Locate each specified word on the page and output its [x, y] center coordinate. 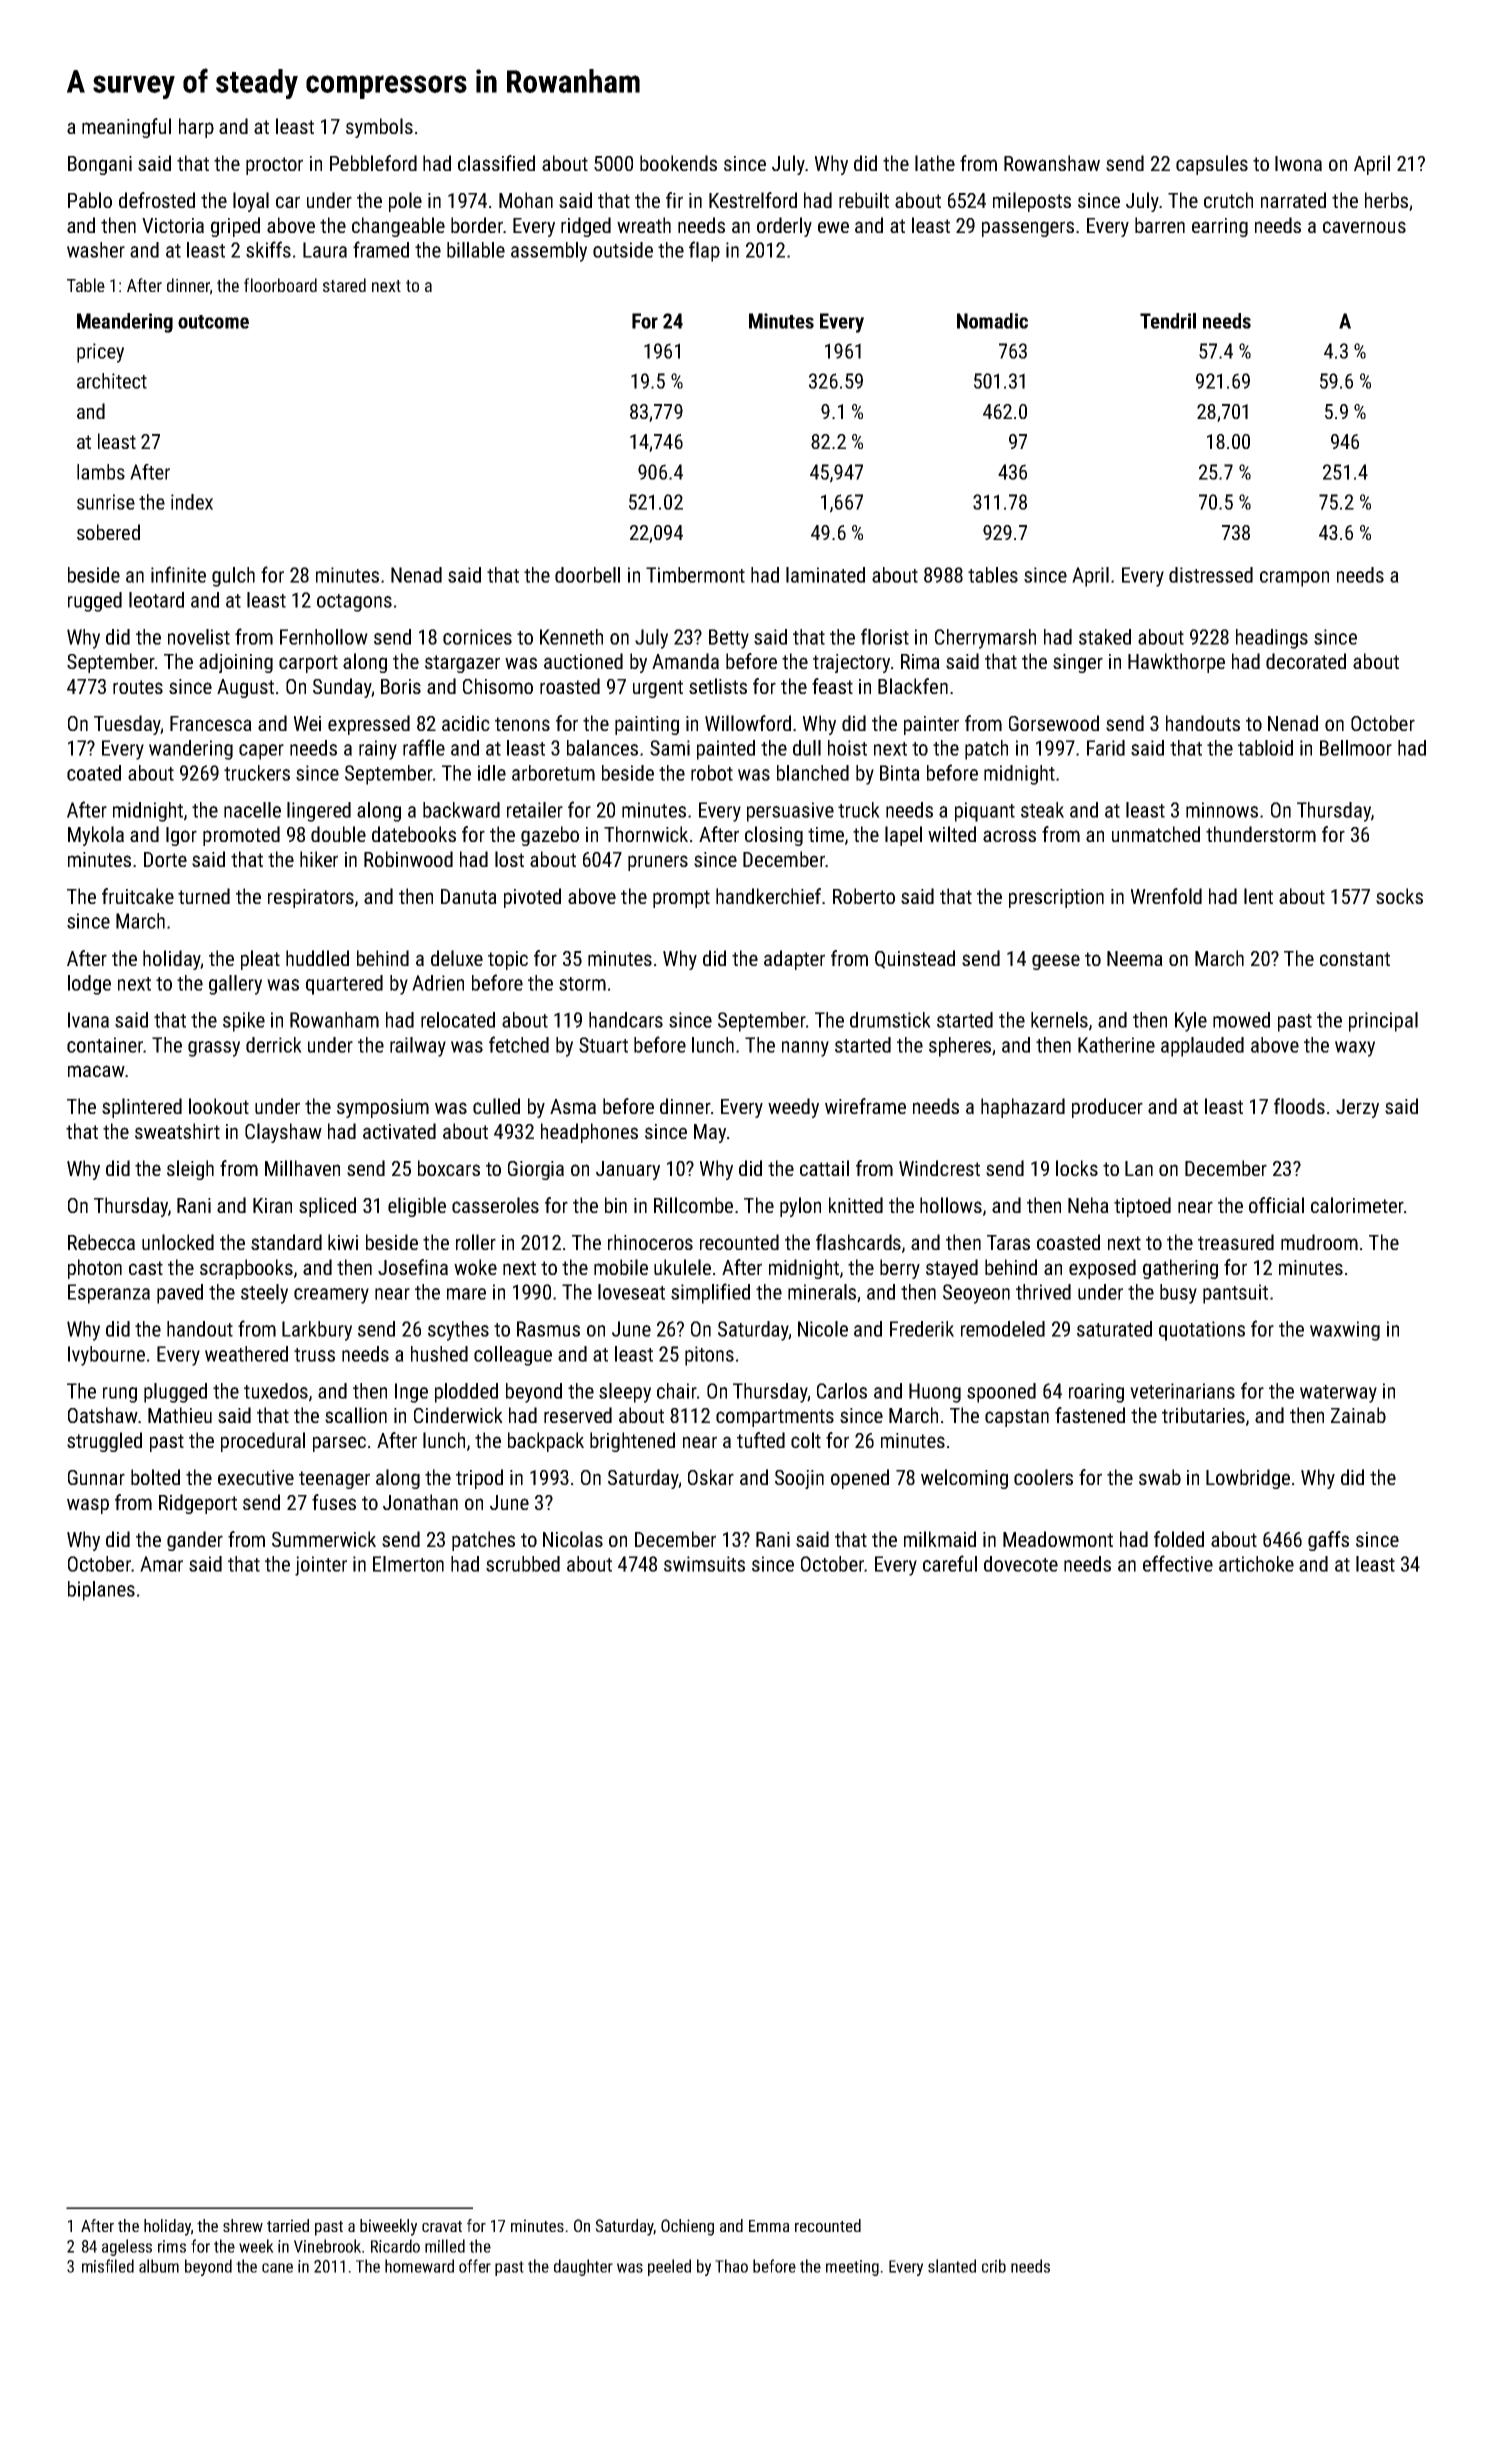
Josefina [413, 1267]
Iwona [1298, 163]
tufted [761, 1440]
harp [196, 128]
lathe [935, 163]
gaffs [1328, 1541]
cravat [442, 2226]
